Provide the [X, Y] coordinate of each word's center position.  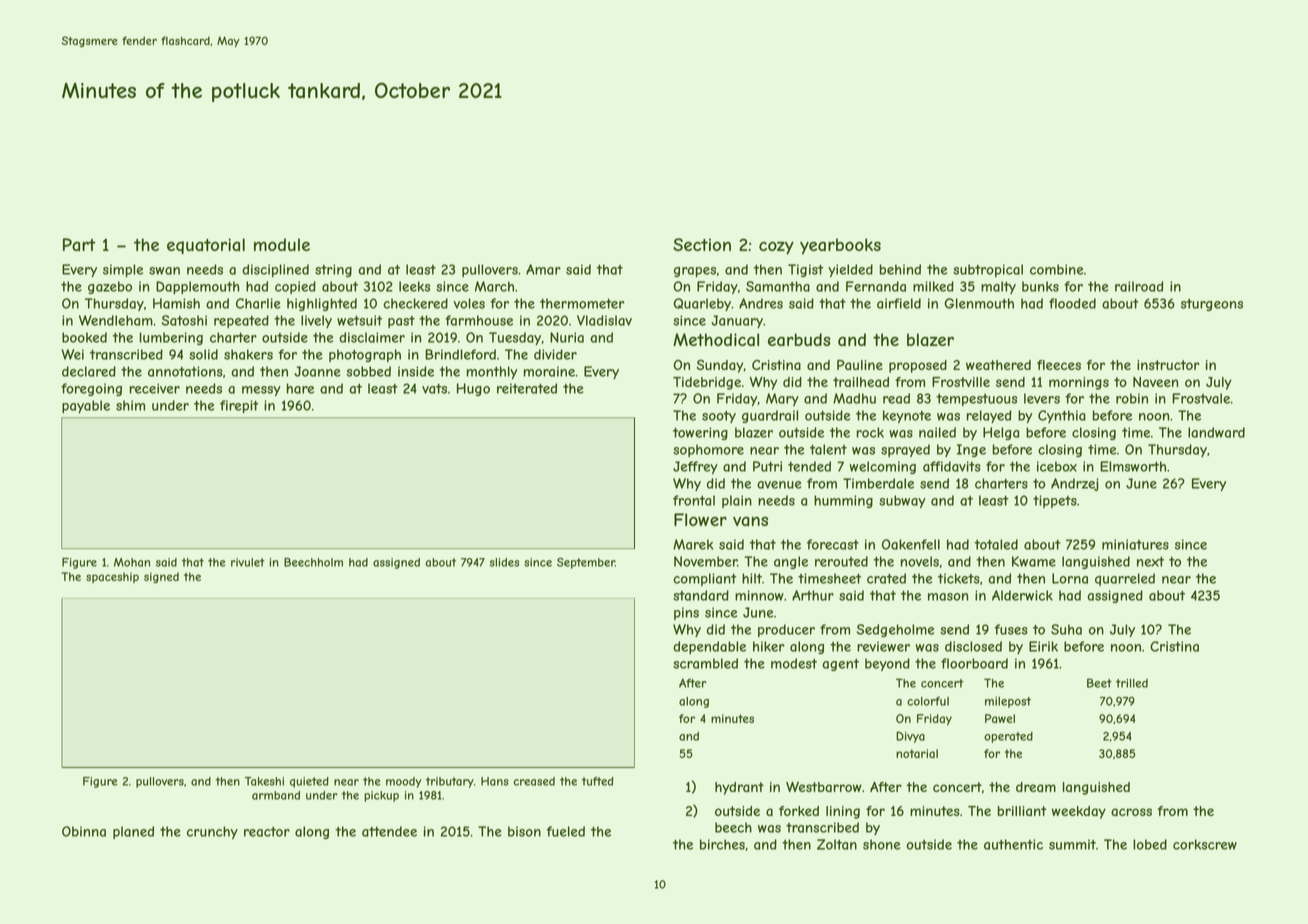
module [282, 244]
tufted [597, 781]
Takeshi [264, 781]
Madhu [854, 398]
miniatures [1135, 544]
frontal [694, 500]
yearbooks [840, 246]
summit [1072, 844]
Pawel [1000, 718]
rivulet [248, 562]
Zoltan [837, 844]
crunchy [212, 832]
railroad [1139, 286]
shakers [248, 354]
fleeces [1059, 365]
